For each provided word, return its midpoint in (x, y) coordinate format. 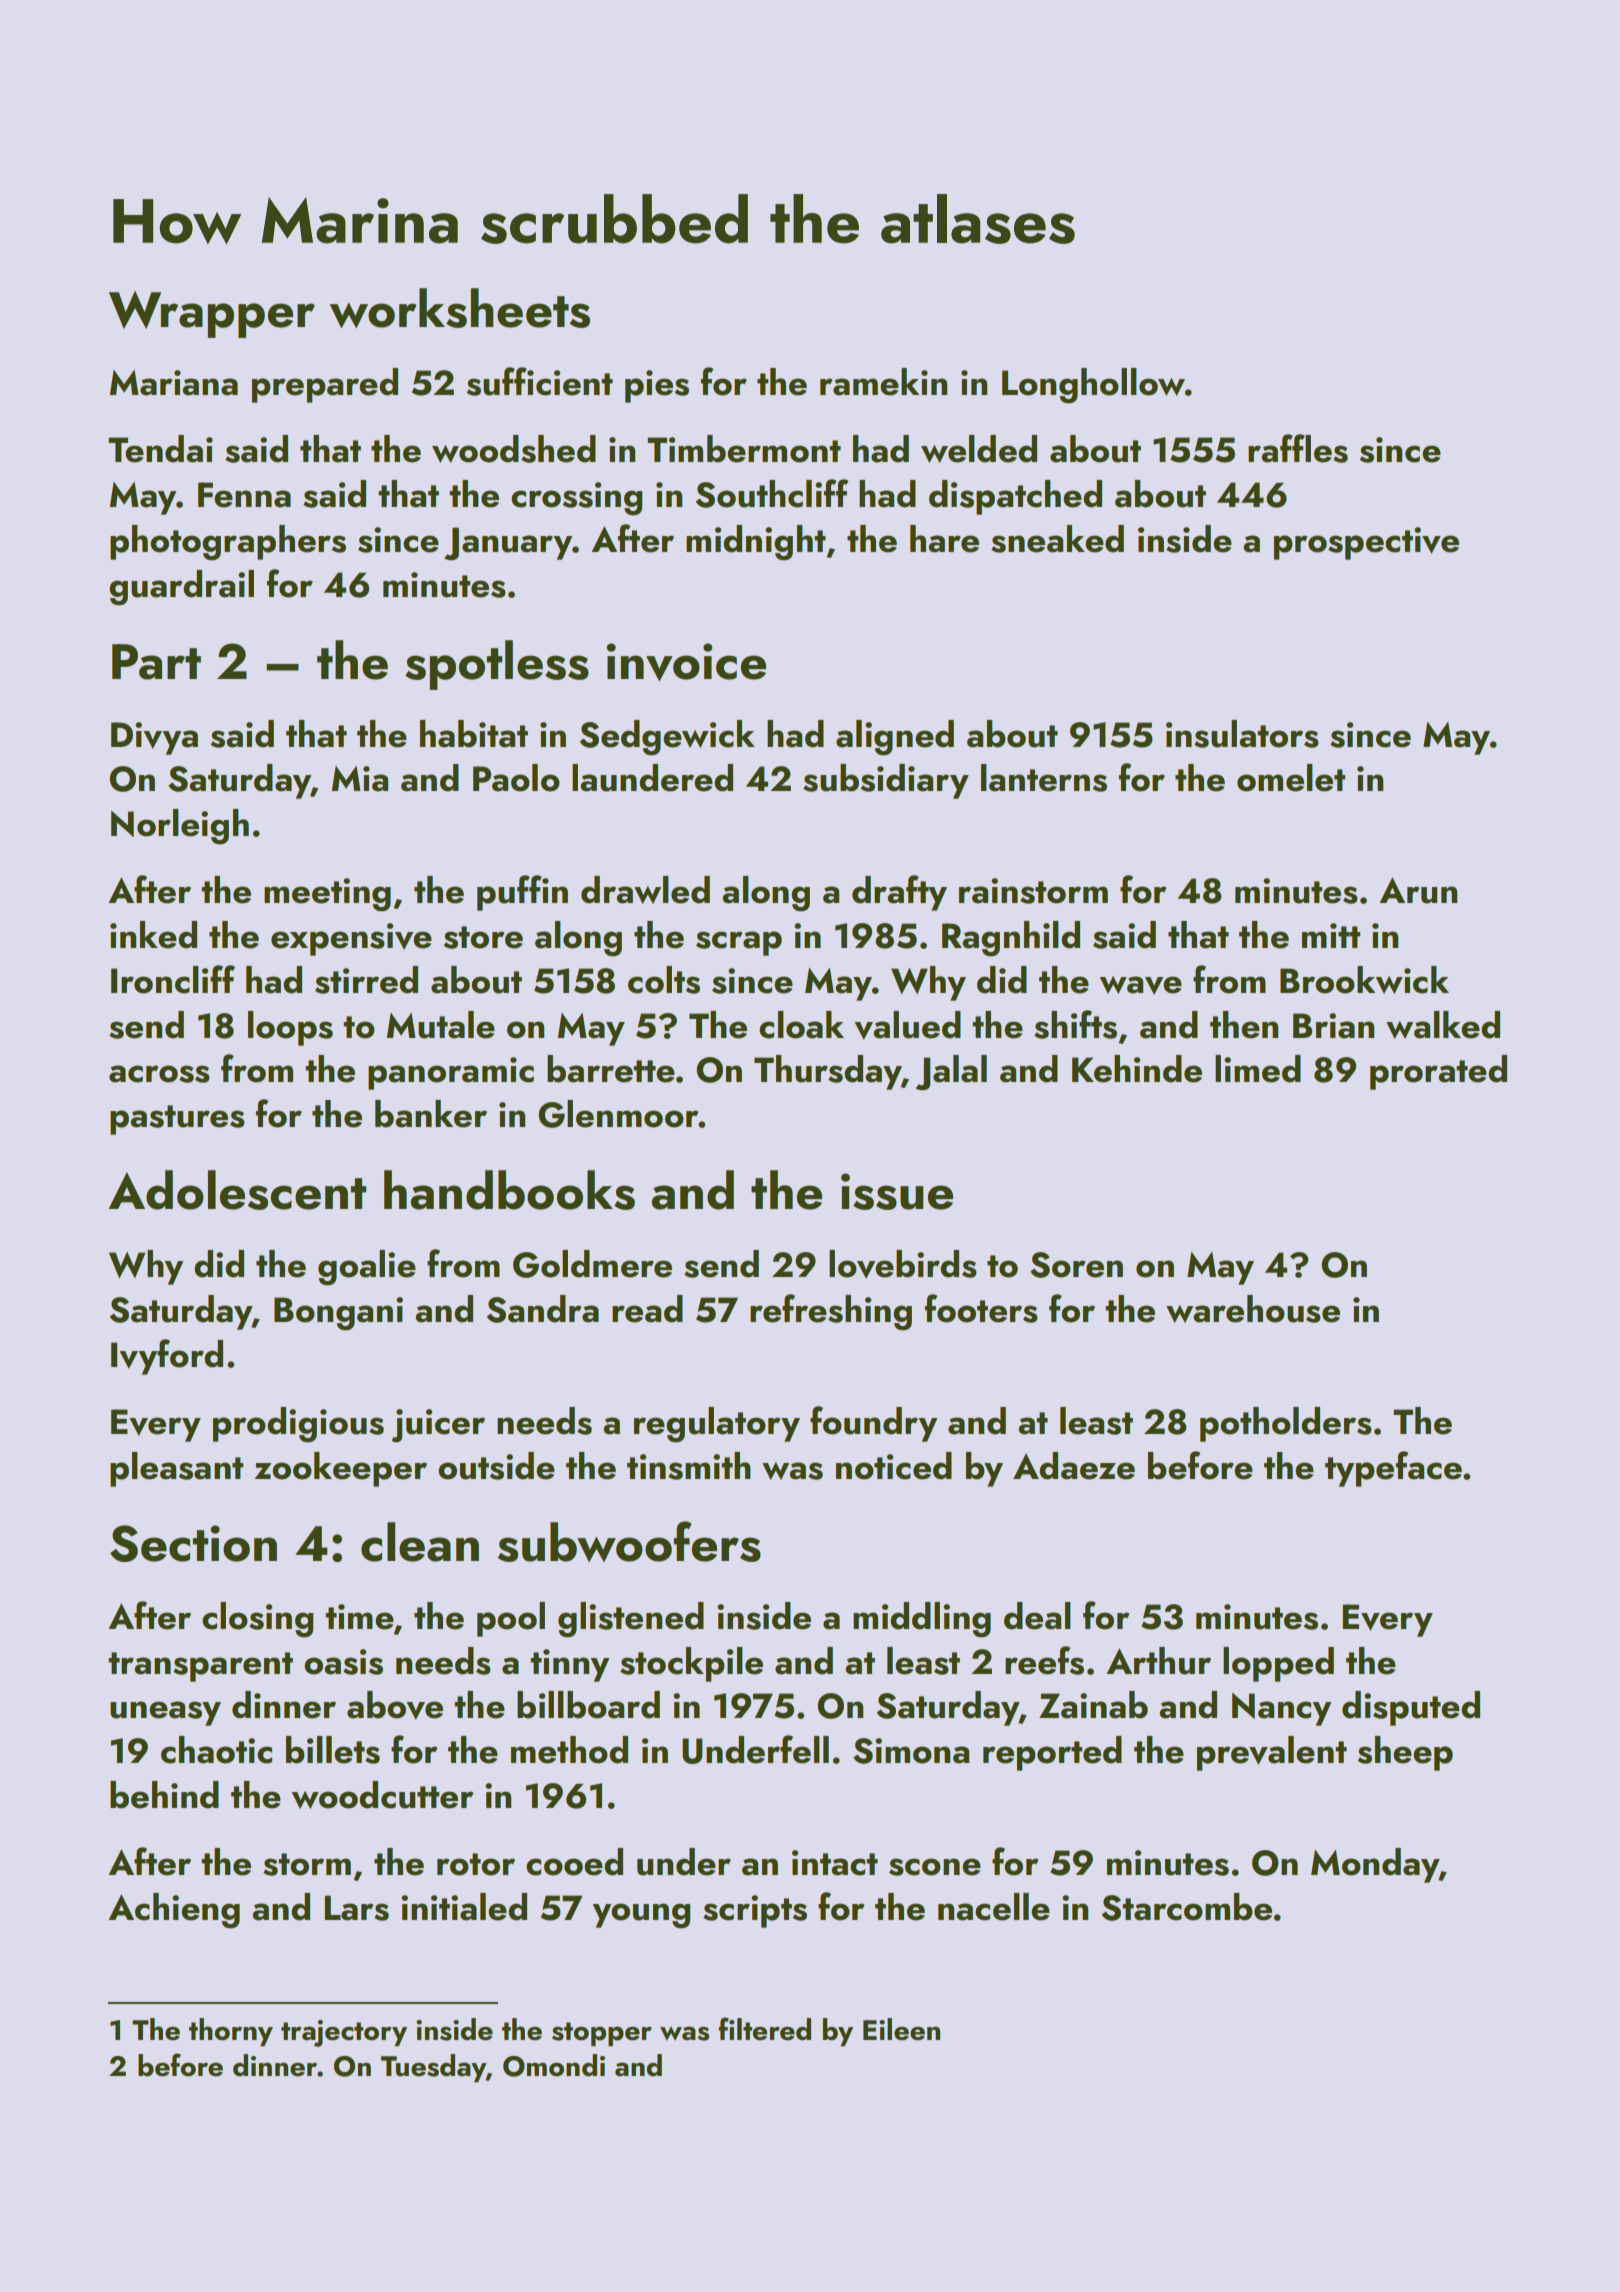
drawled (645, 890)
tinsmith (689, 1466)
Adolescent (237, 1190)
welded (979, 449)
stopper (602, 2034)
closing (257, 1620)
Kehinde (1137, 1069)
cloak (801, 1025)
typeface (1393, 1469)
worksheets (459, 308)
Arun (1418, 890)
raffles (1298, 448)
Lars (356, 1908)
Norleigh (180, 827)
